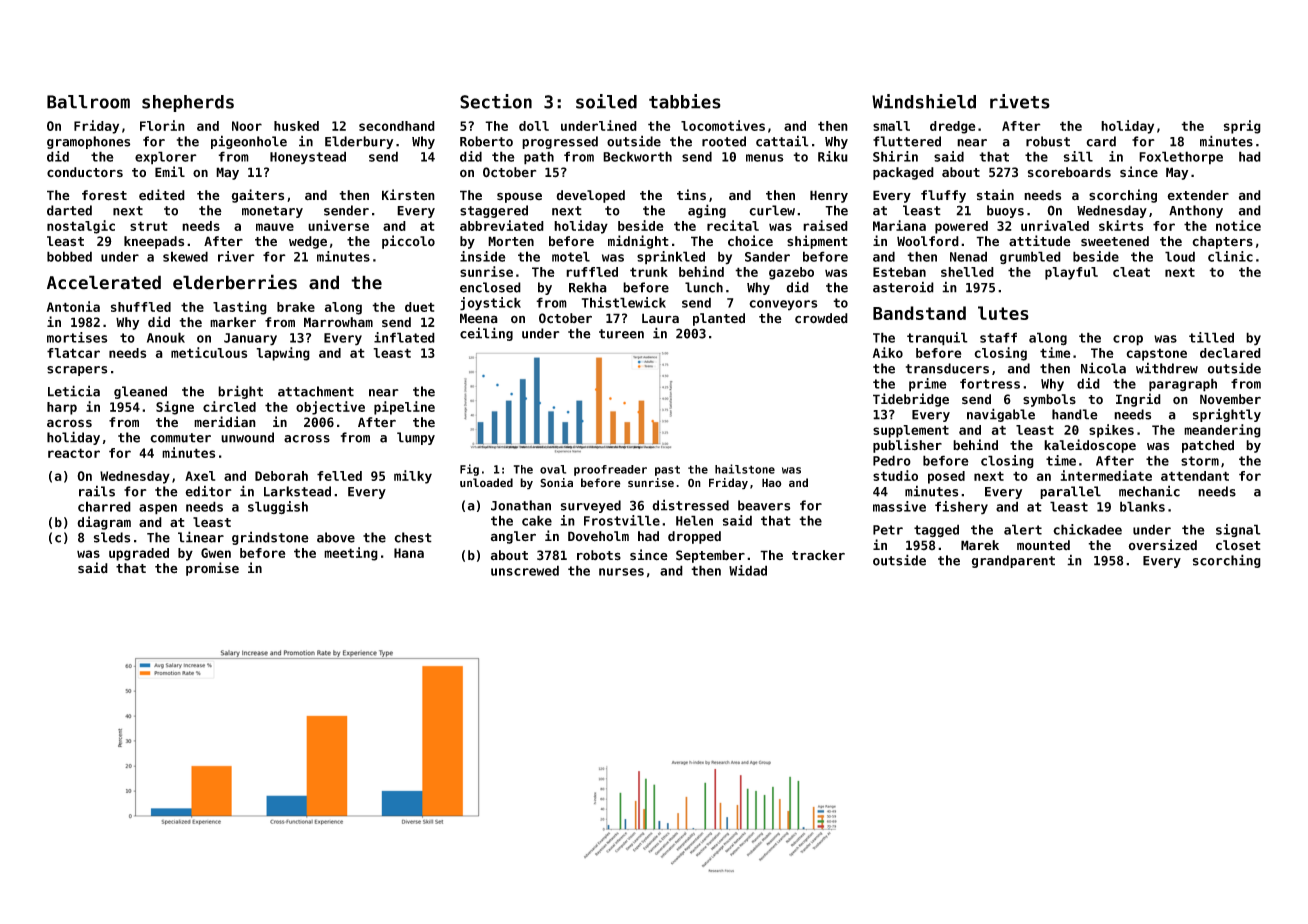 The width and height of the screenshot is (1308, 924). What do you see at coordinates (104, 195) in the screenshot?
I see `forest` at bounding box center [104, 195].
